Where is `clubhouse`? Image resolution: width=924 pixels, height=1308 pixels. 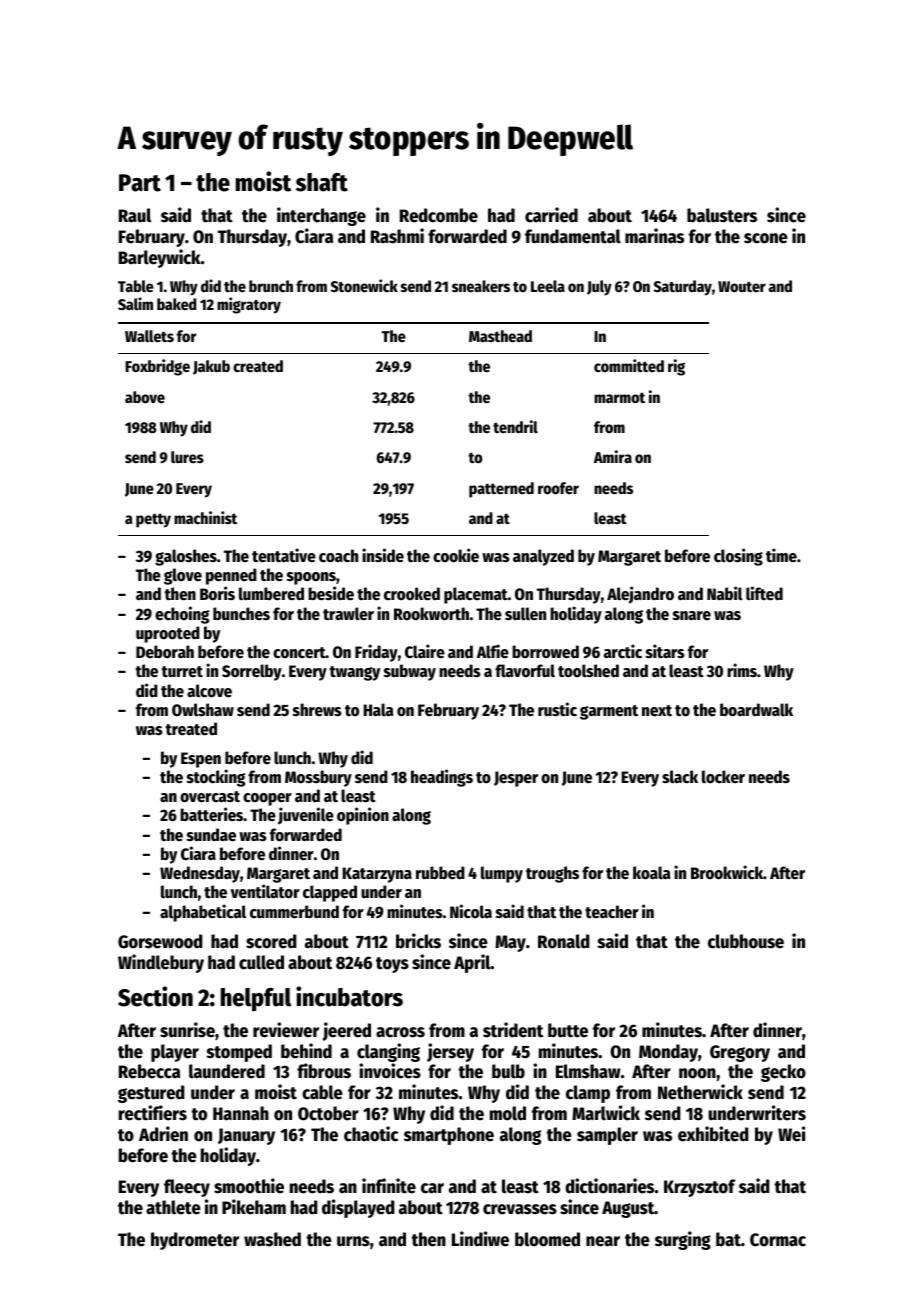 clubhouse is located at coordinates (746, 941).
